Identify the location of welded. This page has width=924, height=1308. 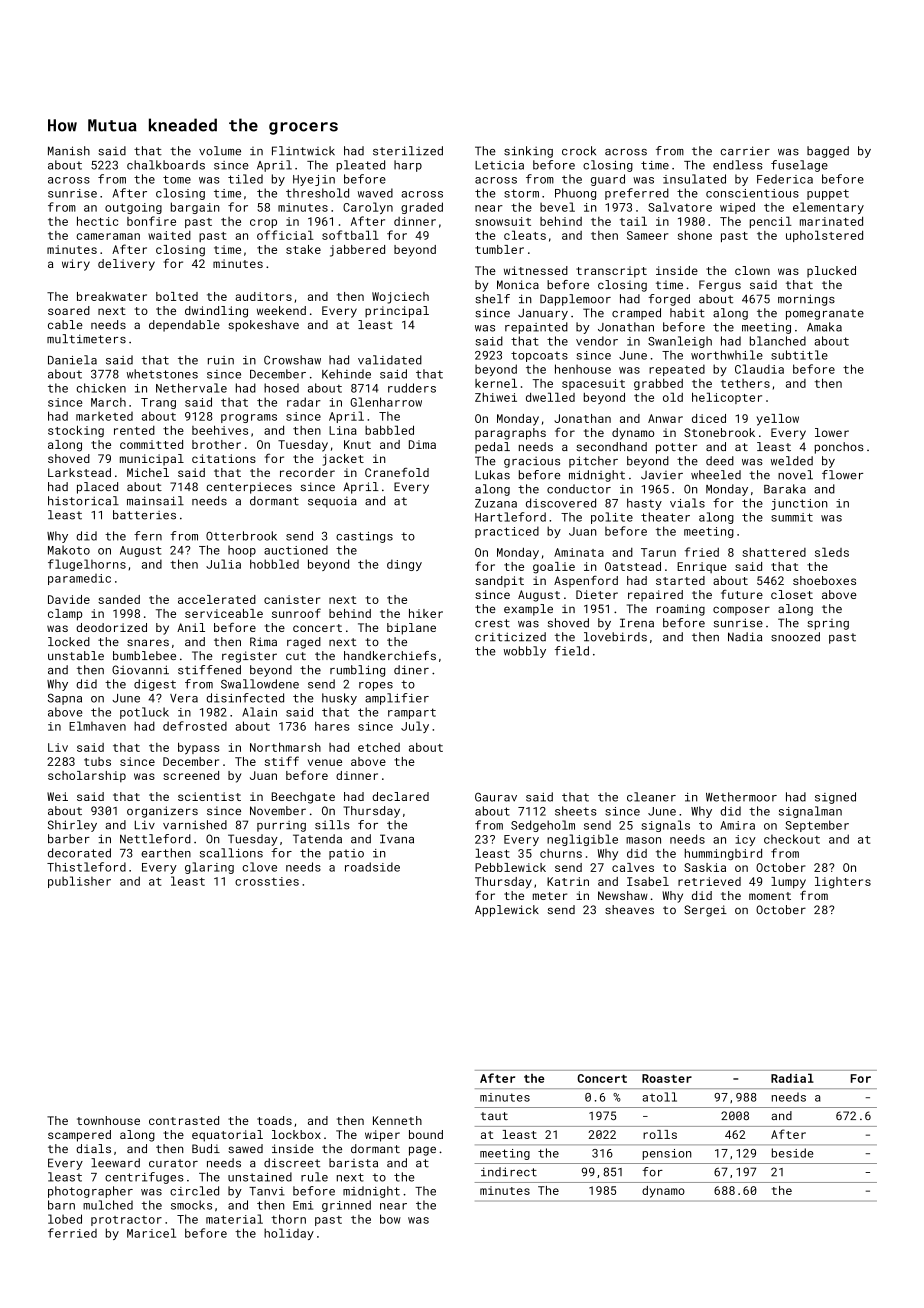
(792, 461).
